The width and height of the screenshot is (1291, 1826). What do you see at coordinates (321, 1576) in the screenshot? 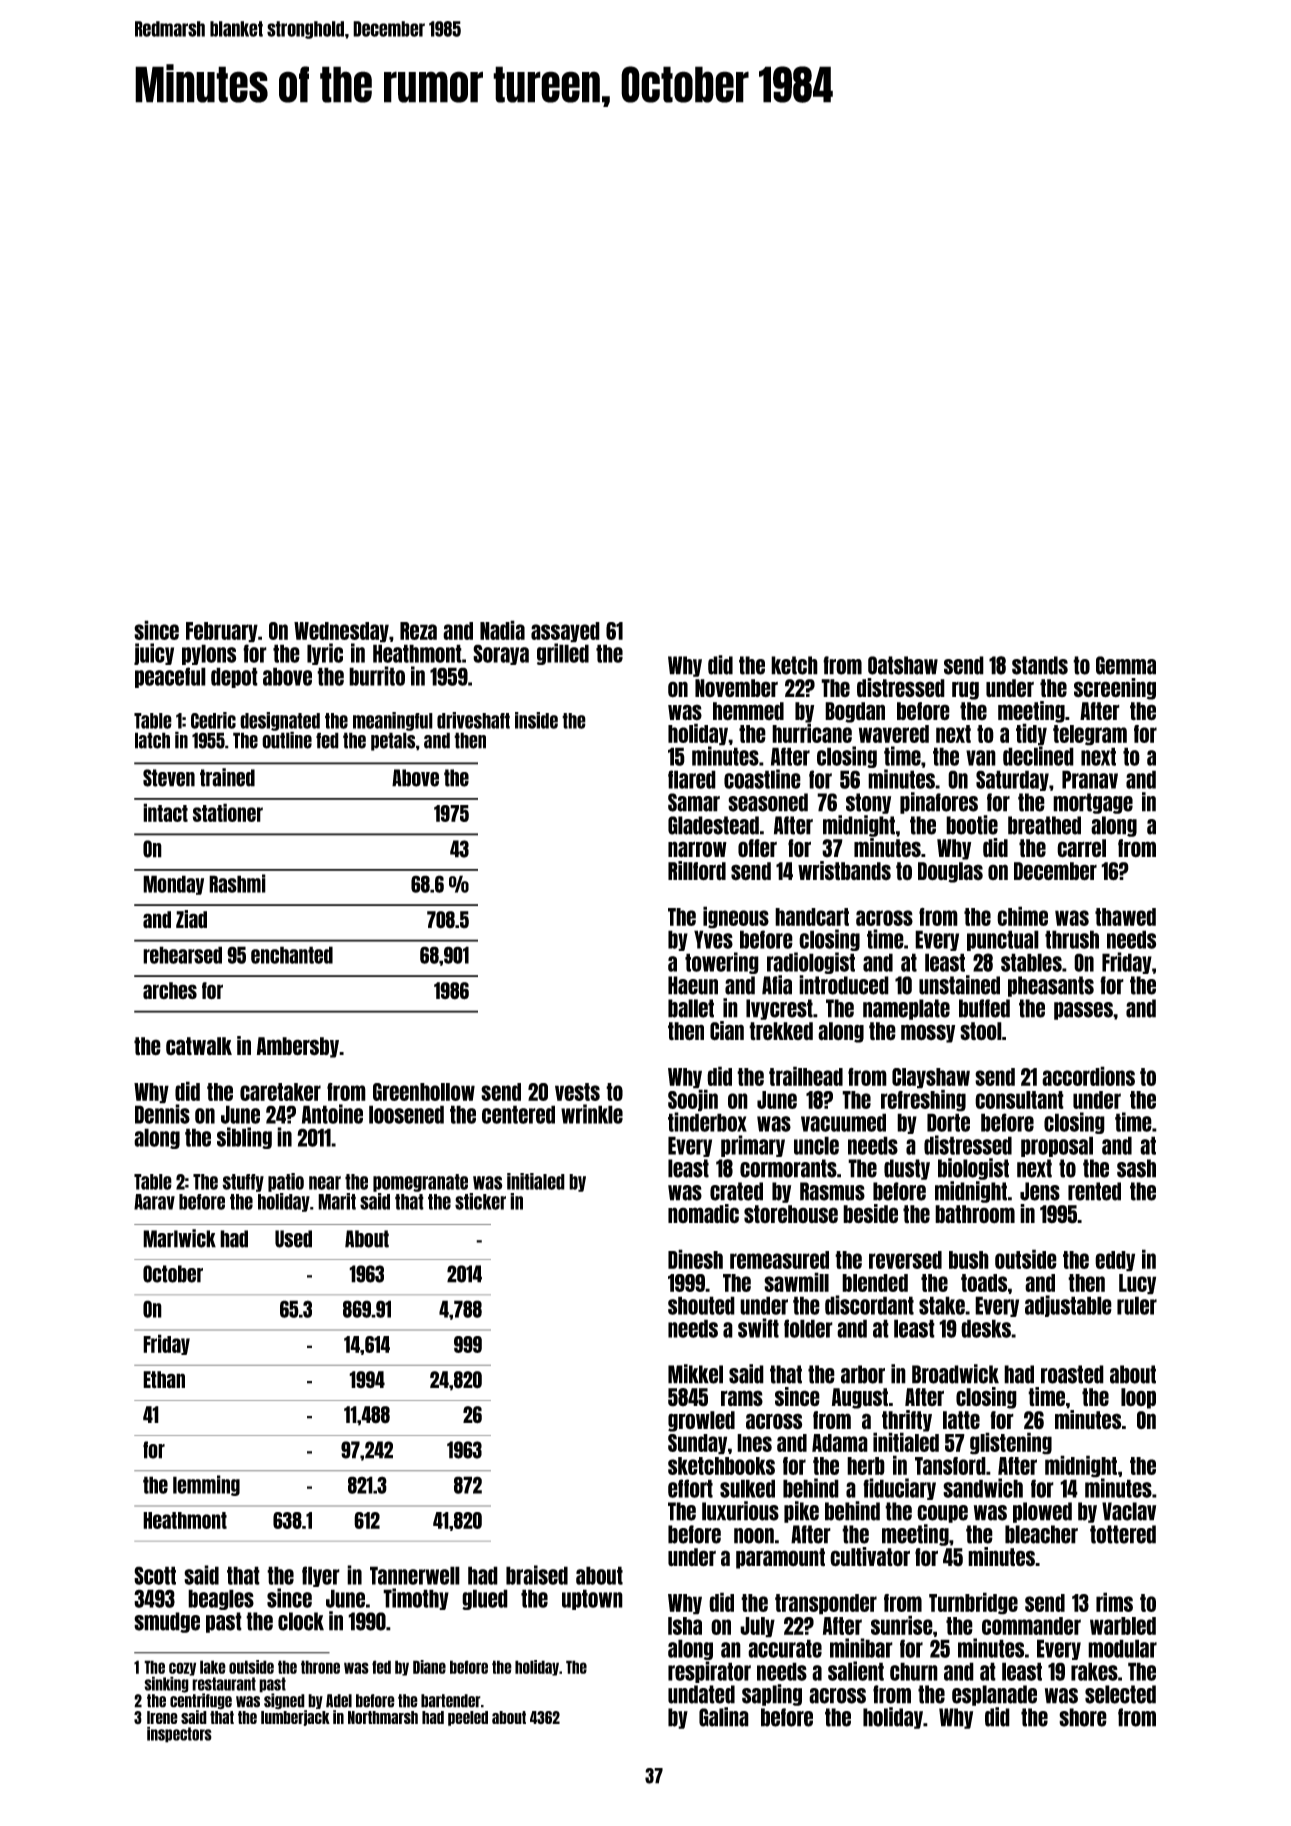
I see `flyer` at bounding box center [321, 1576].
